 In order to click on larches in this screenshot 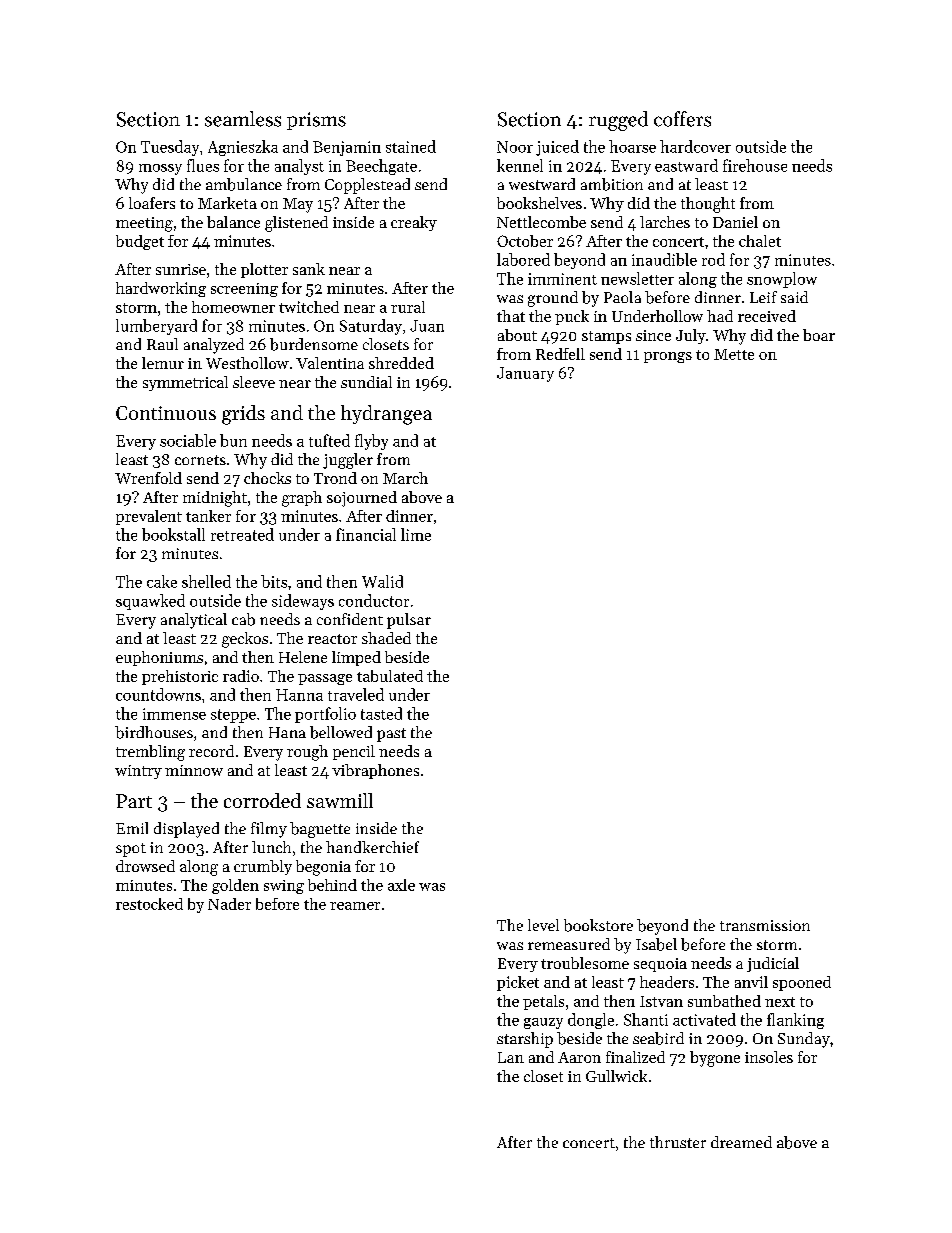, I will do `click(665, 222)`.
